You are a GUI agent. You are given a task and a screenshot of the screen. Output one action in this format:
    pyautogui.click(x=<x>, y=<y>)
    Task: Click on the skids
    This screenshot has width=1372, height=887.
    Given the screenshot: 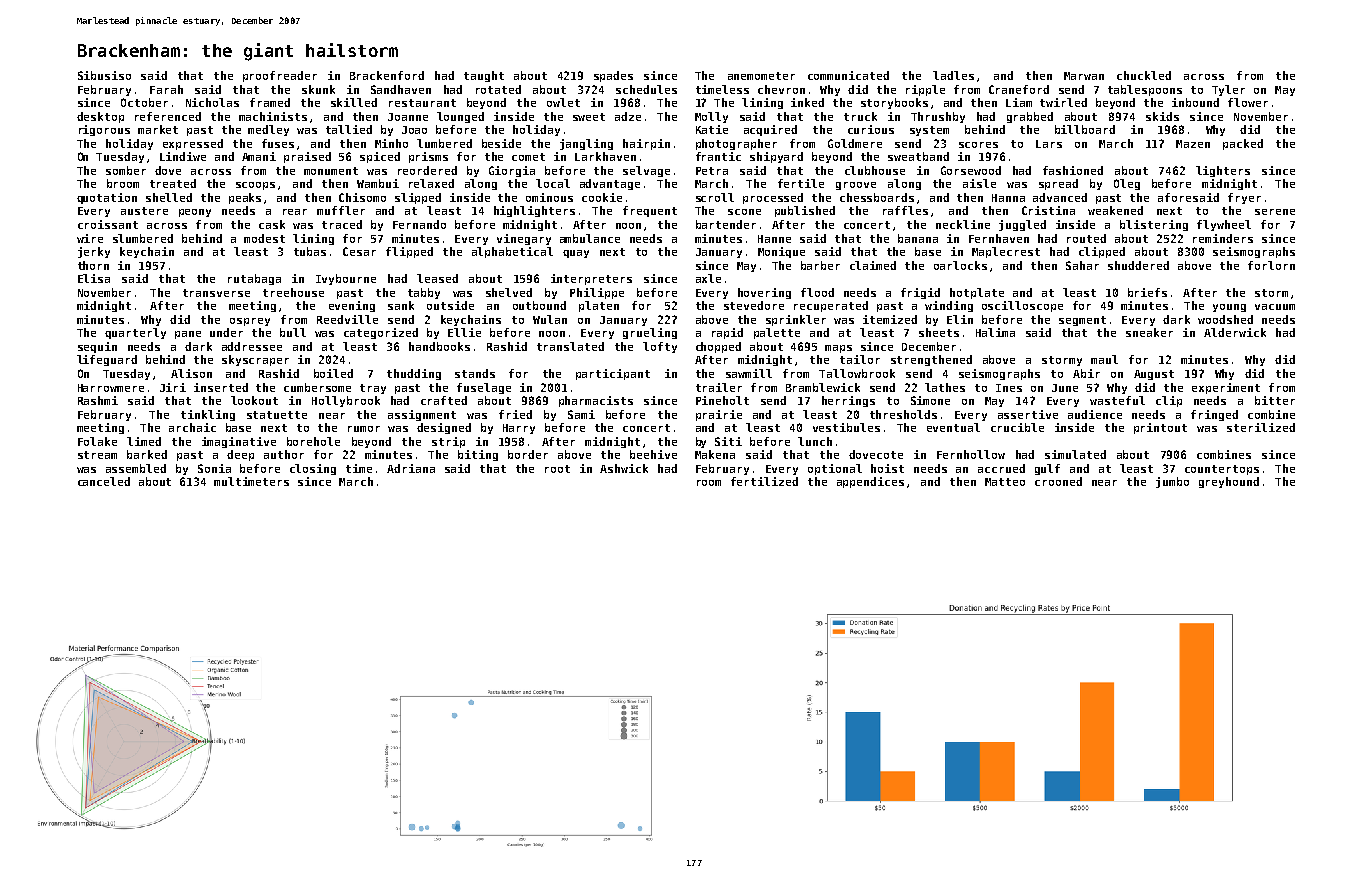 What is the action you would take?
    pyautogui.click(x=1162, y=116)
